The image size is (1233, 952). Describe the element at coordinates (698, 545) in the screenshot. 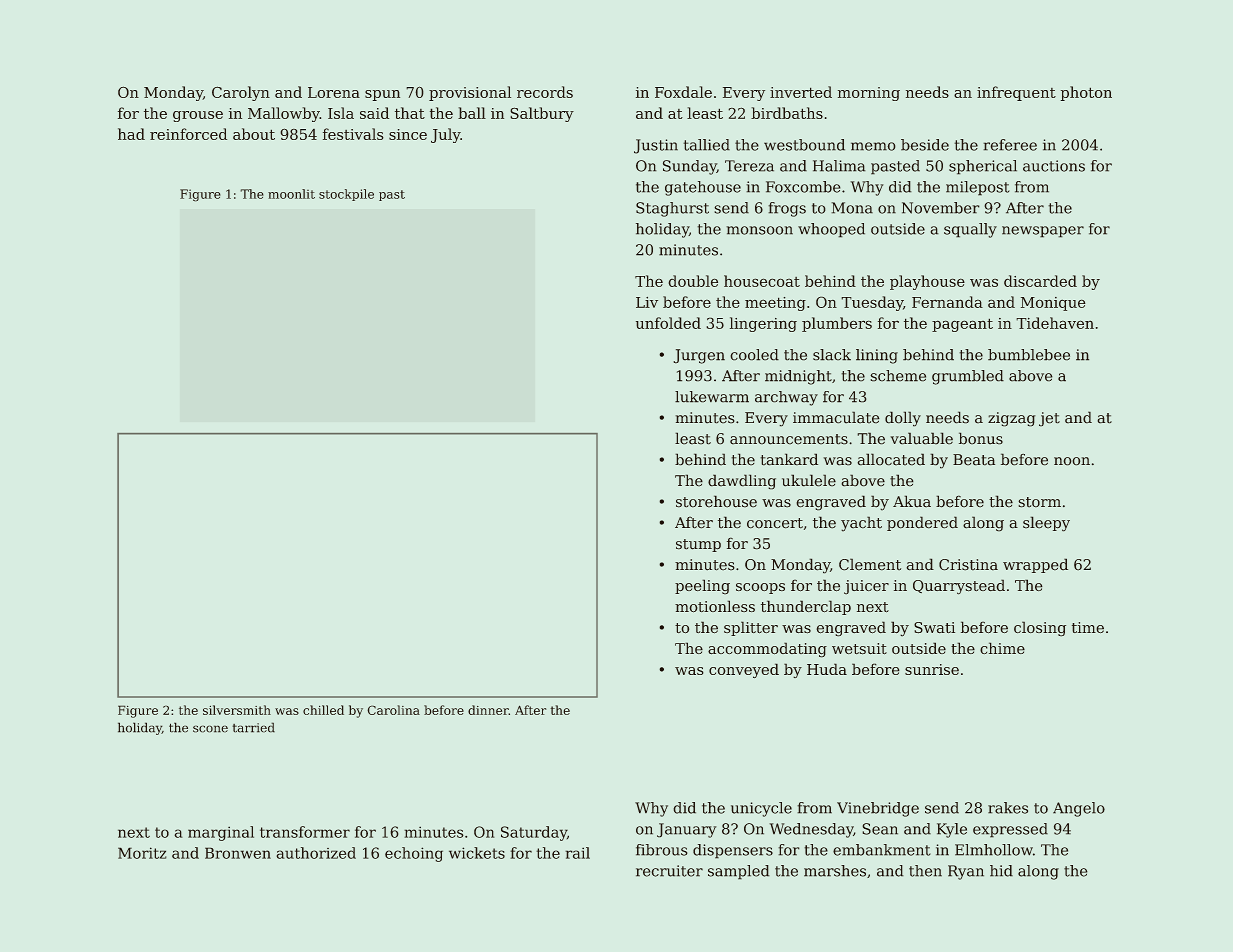

I see `stump` at that location.
